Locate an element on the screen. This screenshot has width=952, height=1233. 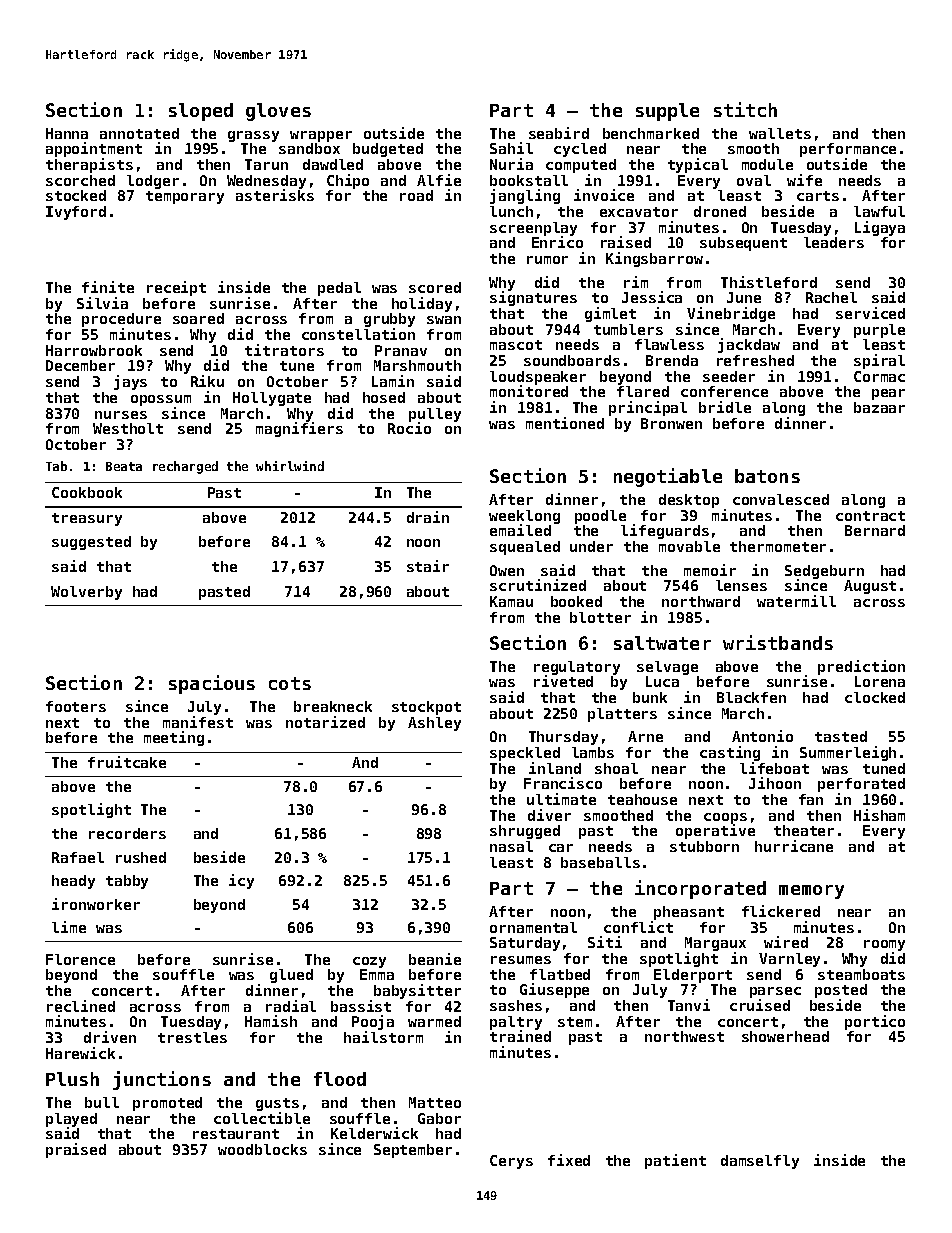
wallets is located at coordinates (780, 133).
